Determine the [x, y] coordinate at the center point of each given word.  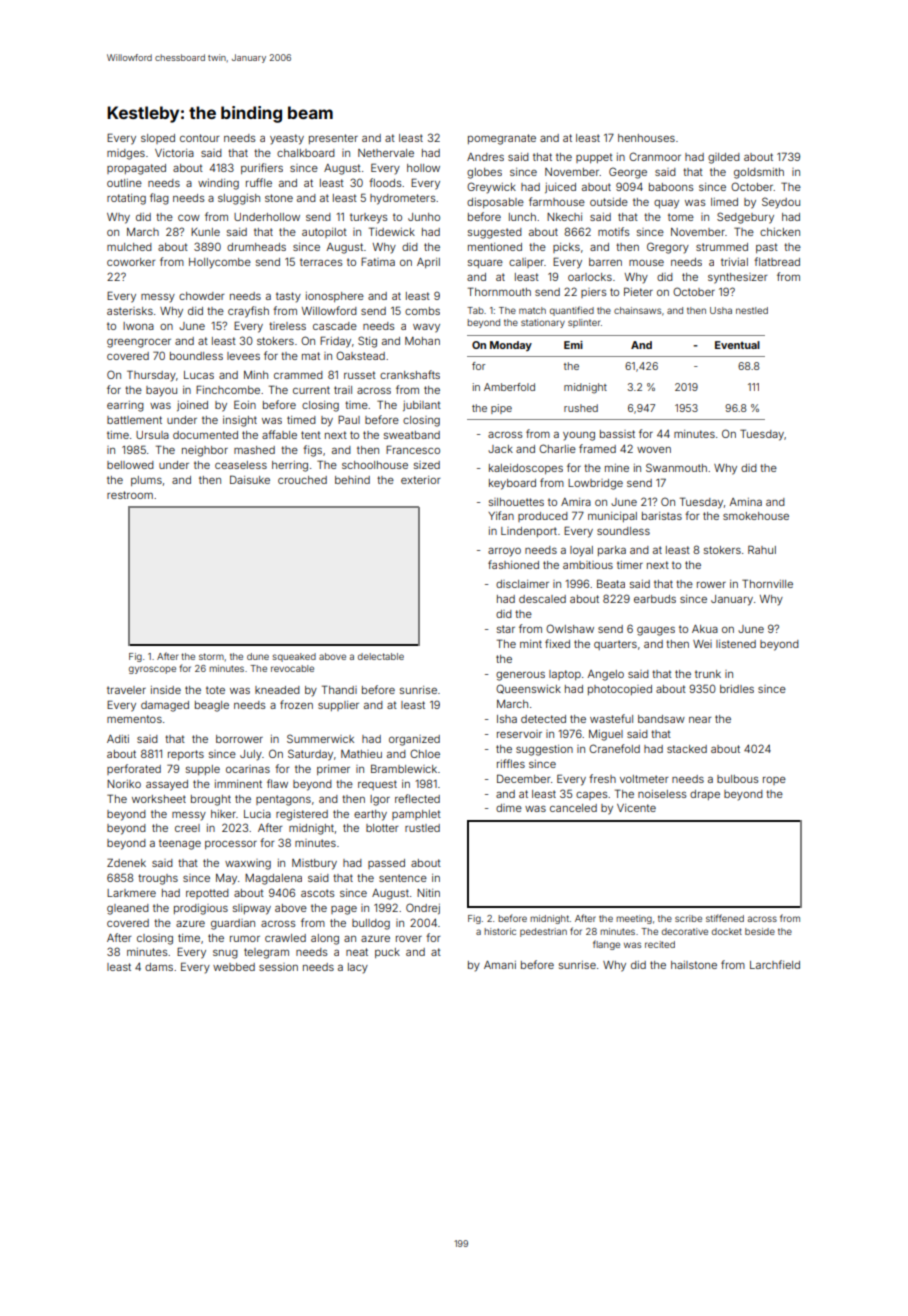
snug [225, 954]
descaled [542, 599]
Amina [745, 502]
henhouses [646, 138]
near [700, 720]
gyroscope [152, 670]
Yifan [501, 515]
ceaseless [241, 465]
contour [199, 138]
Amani [500, 965]
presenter [333, 139]
